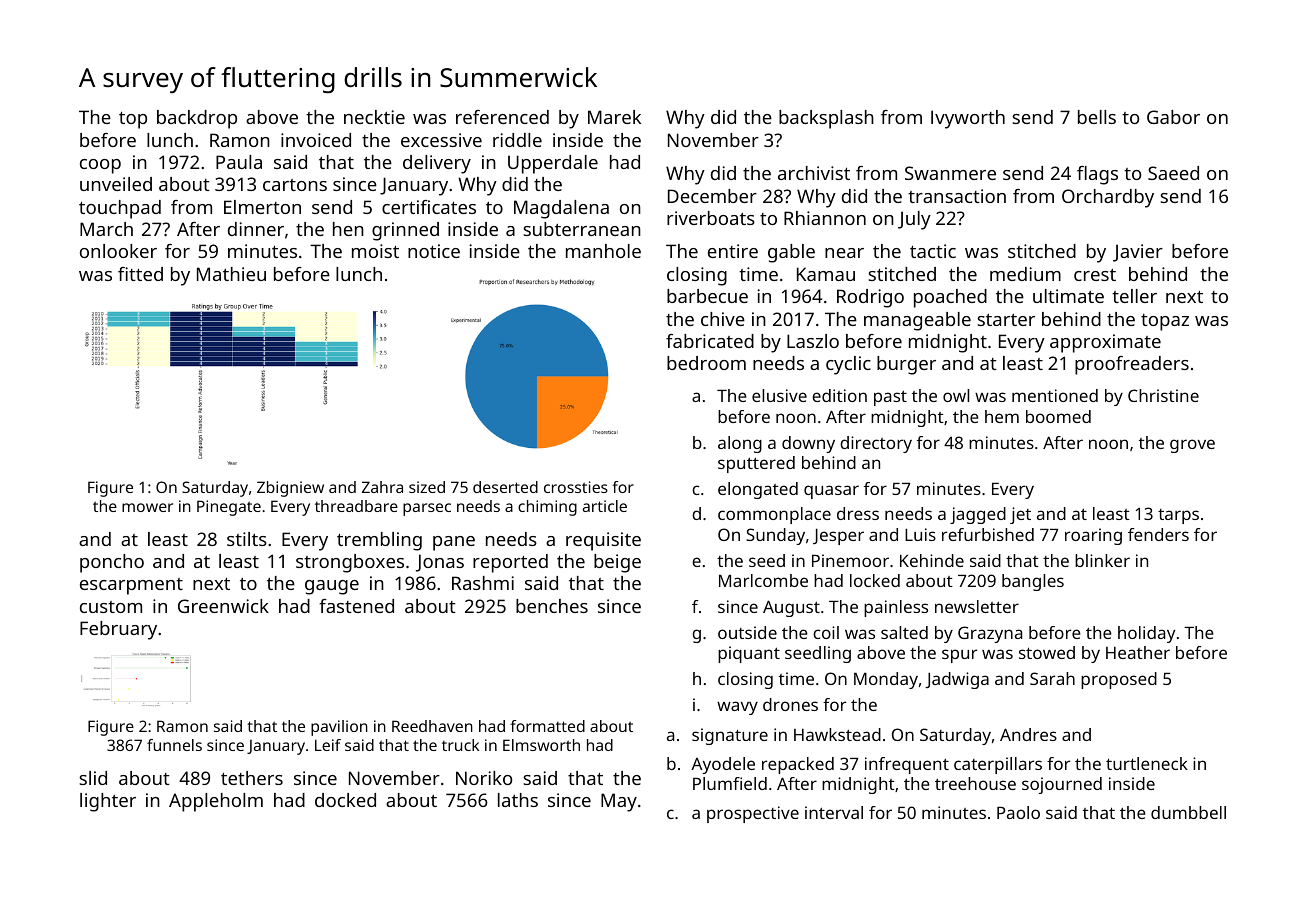 This screenshot has width=1308, height=924. Describe the element at coordinates (1188, 812) in the screenshot. I see `dumbbell` at that location.
